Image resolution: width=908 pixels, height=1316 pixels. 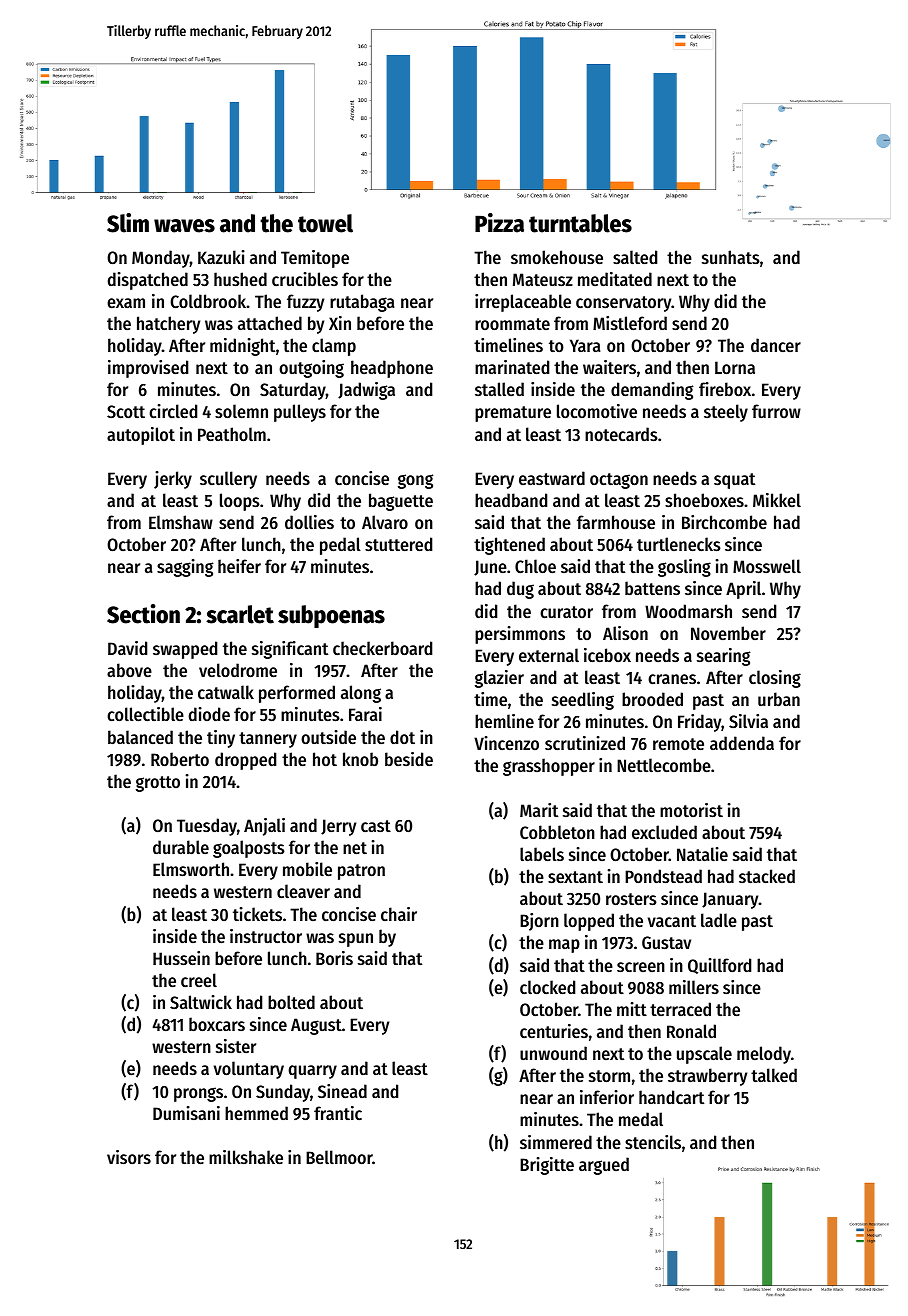 I want to click on turtlenecks, so click(x=679, y=544).
